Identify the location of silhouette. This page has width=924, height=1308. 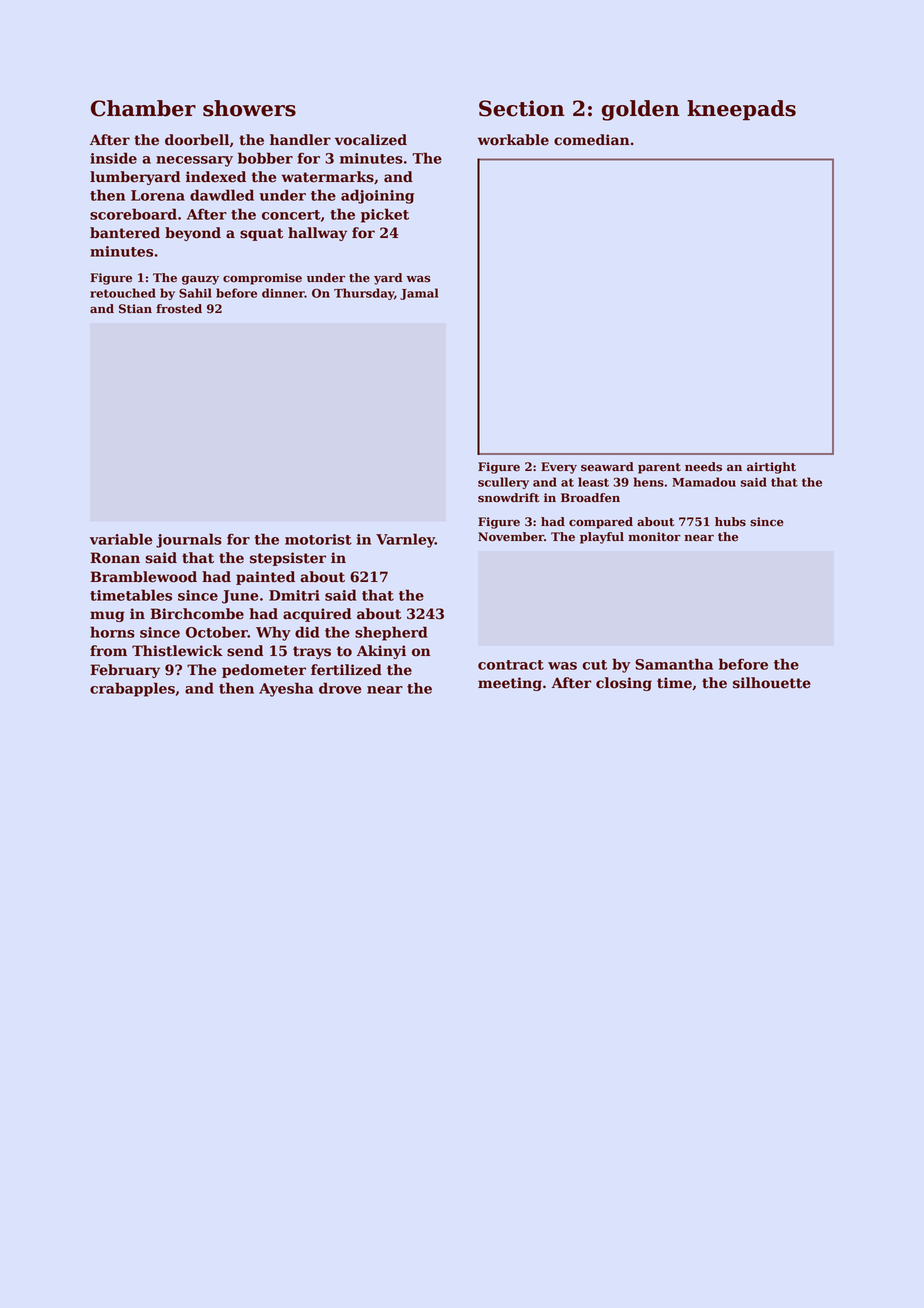
(772, 683).
